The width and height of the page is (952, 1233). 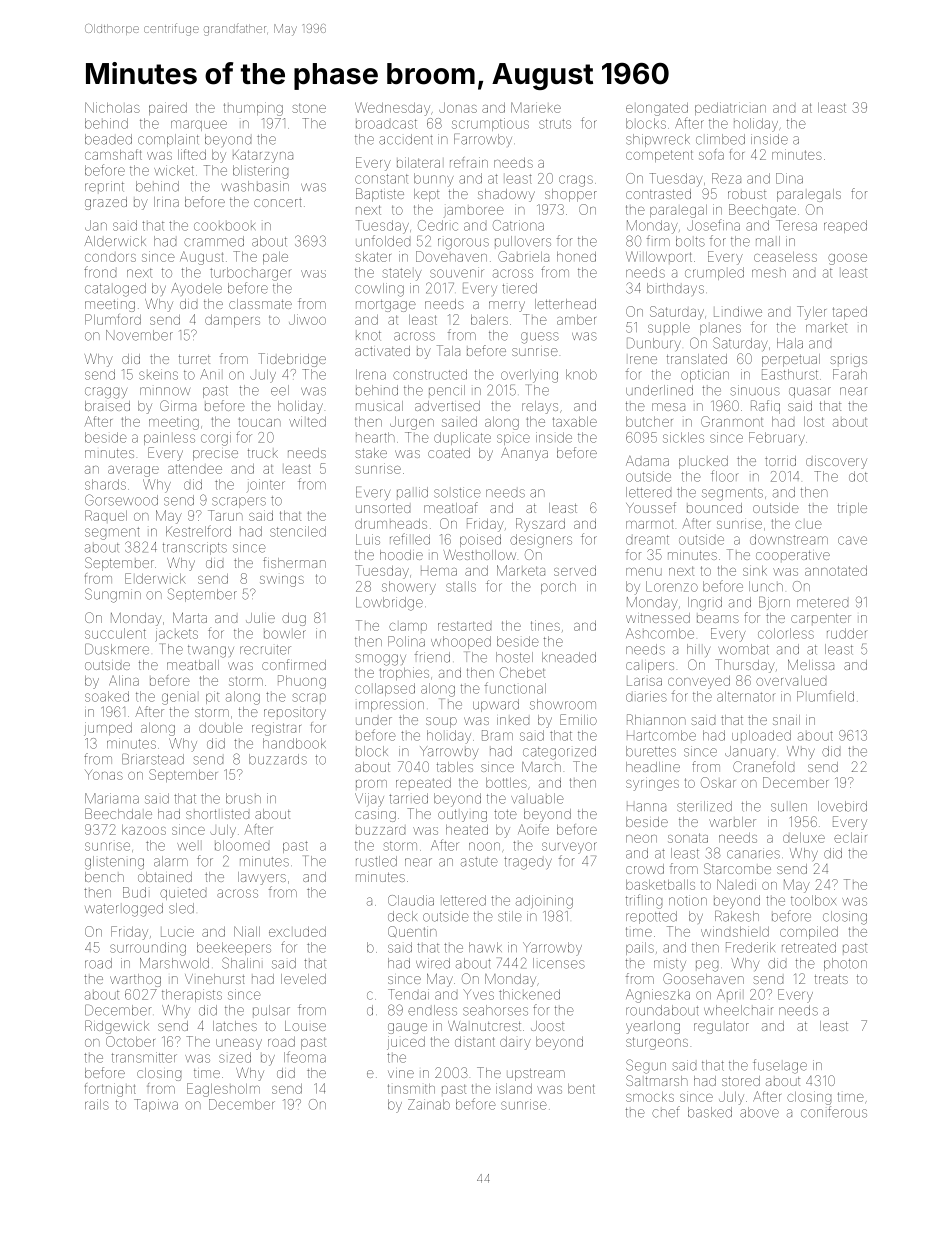 I want to click on Tapiwa, so click(x=156, y=1105).
